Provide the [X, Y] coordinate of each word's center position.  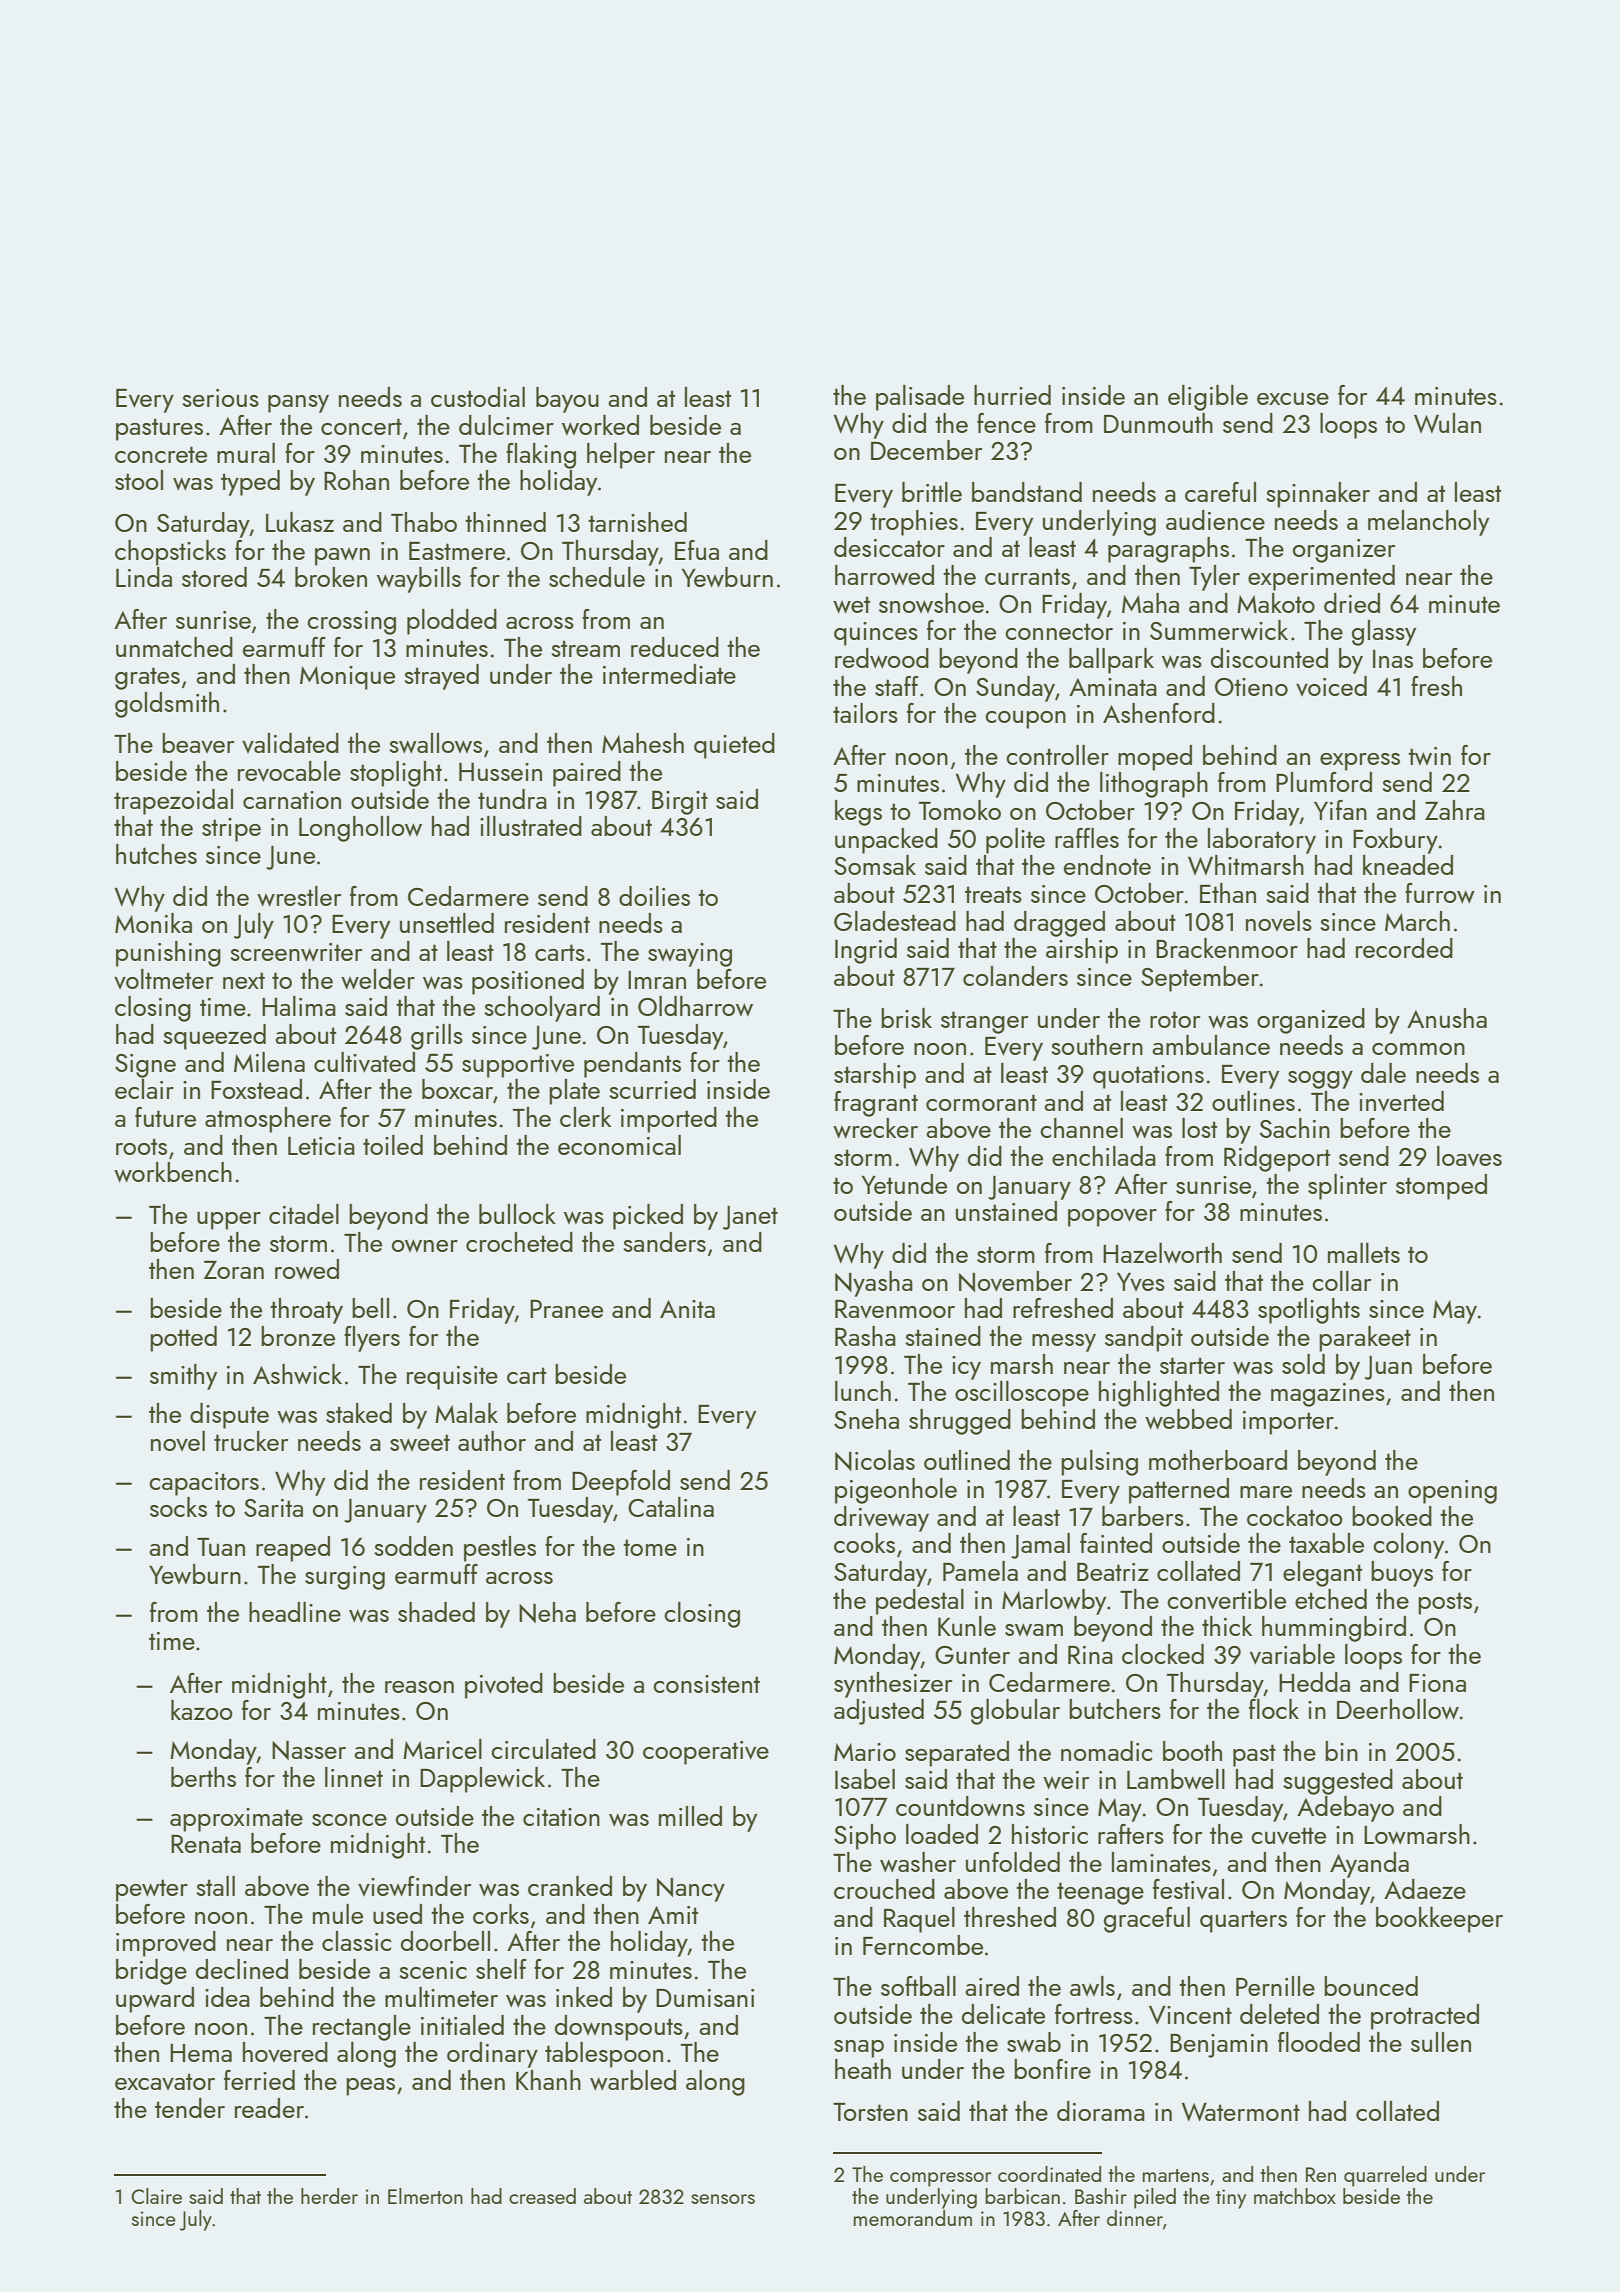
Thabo [424, 522]
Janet [750, 1218]
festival [1188, 1889]
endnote [1107, 865]
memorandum [913, 2218]
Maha [1150, 603]
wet [851, 604]
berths [203, 1777]
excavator [165, 2081]
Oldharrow [695, 1006]
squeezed [214, 1037]
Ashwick [297, 1374]
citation [561, 1817]
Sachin [1295, 1128]
